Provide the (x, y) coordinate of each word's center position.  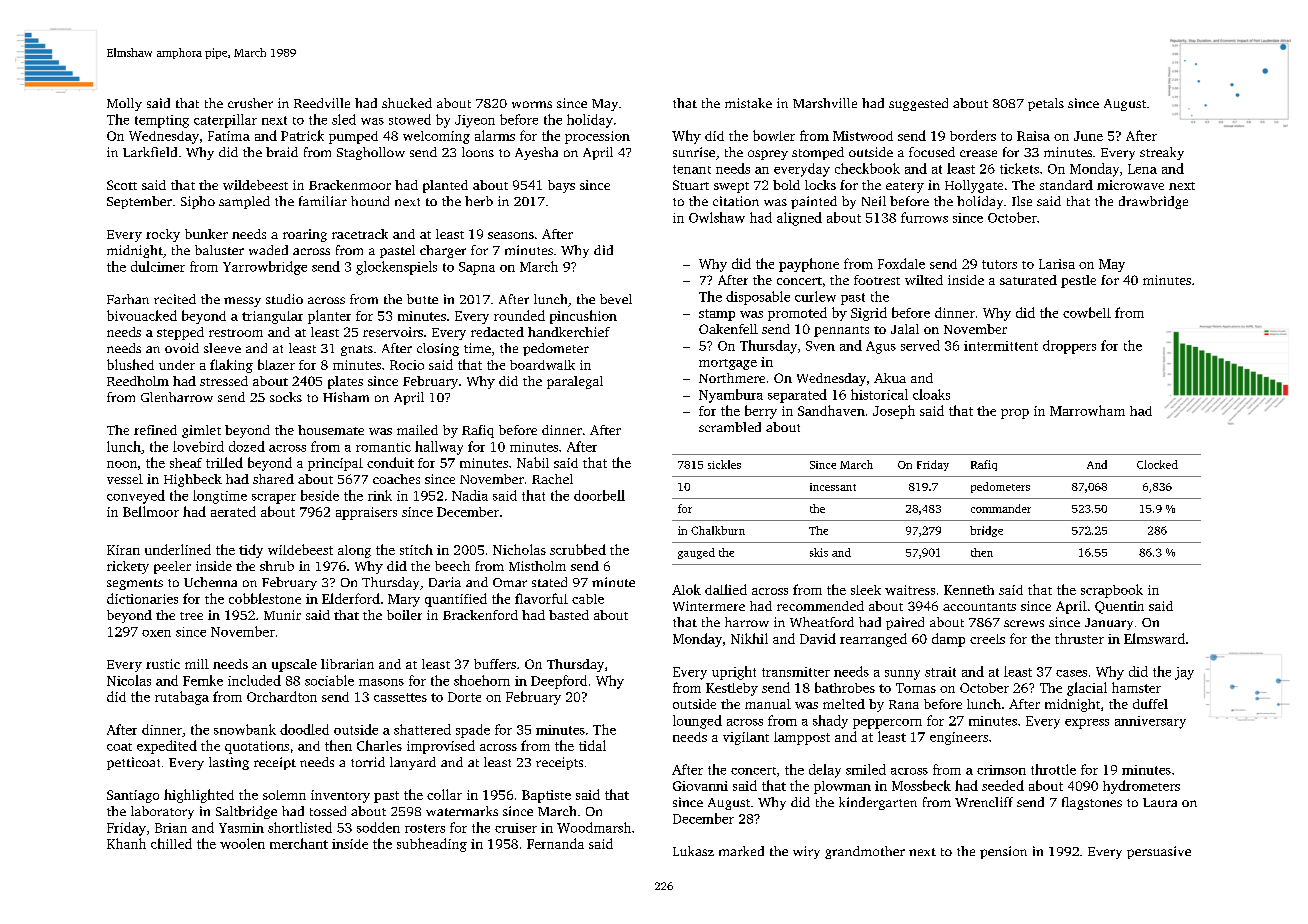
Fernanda (555, 843)
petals (1046, 104)
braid (282, 152)
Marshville (825, 103)
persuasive (1159, 852)
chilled (171, 843)
